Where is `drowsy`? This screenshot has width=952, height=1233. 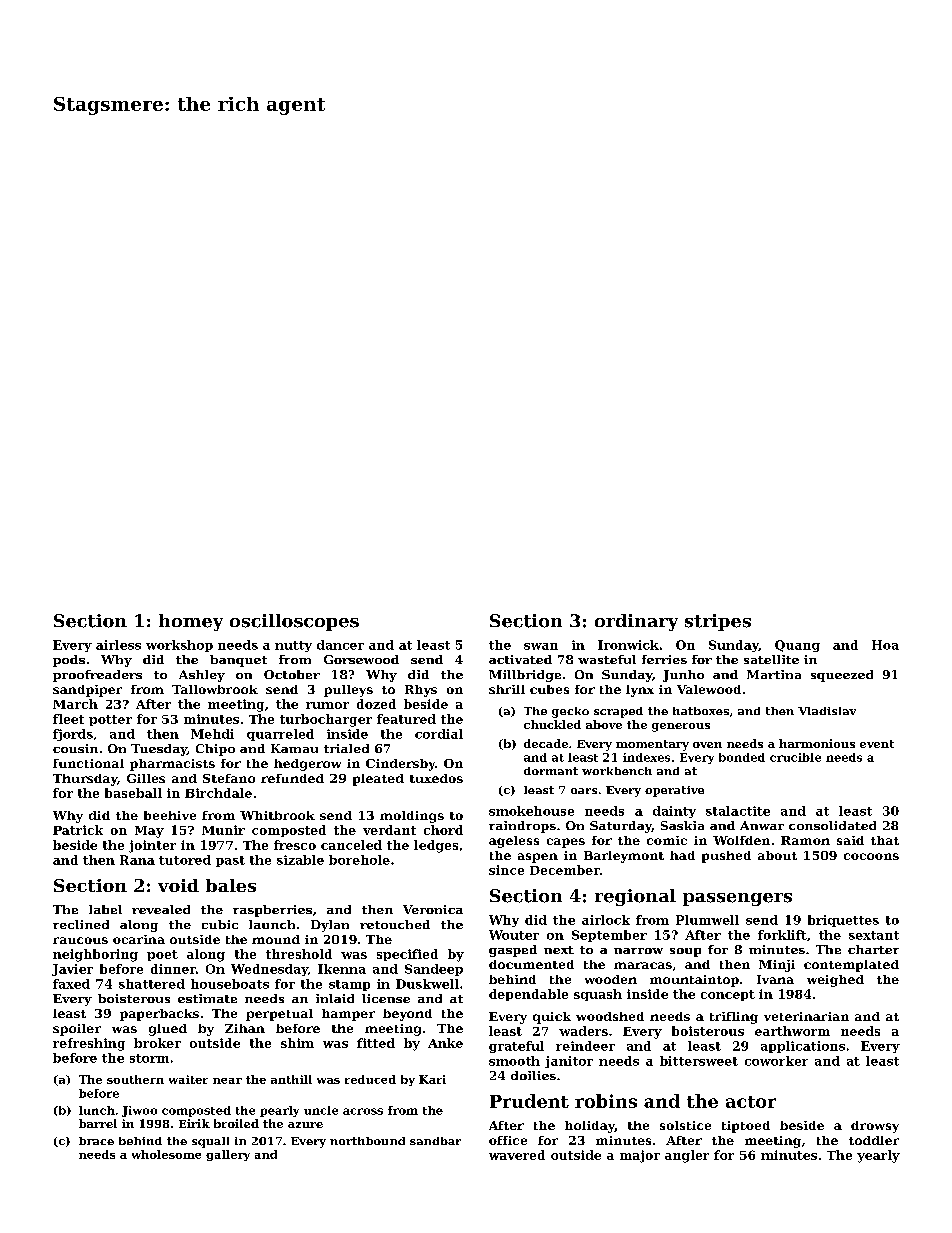 drowsy is located at coordinates (875, 1127).
